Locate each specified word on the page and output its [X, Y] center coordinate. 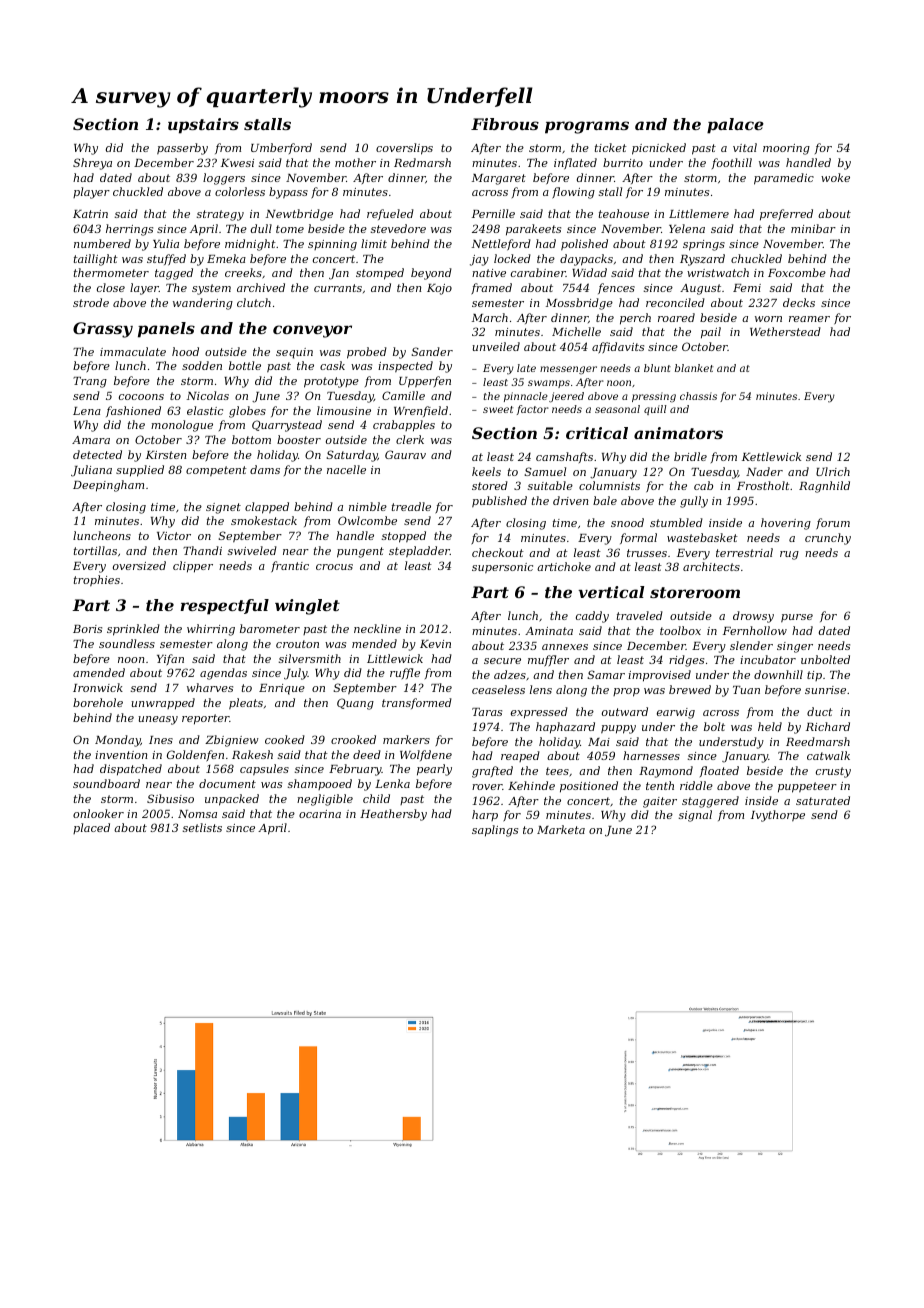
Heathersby [393, 815]
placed [91, 828]
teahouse [624, 213]
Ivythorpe [778, 816]
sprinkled [133, 630]
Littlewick [395, 658]
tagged [174, 274]
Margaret [499, 179]
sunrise [825, 690]
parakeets [533, 230]
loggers [224, 179]
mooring [786, 149]
